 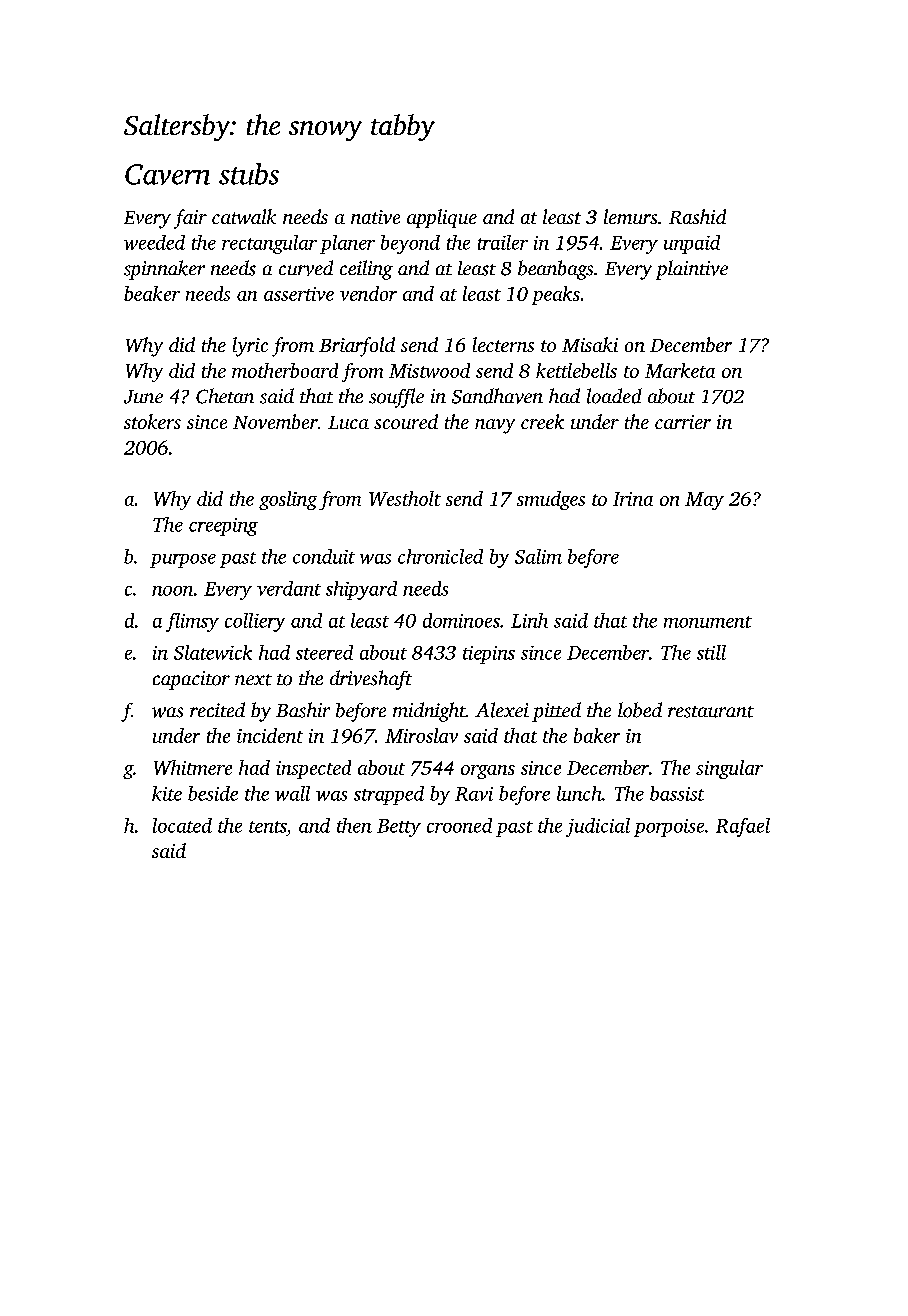 I want to click on chronicled, so click(x=440, y=556).
